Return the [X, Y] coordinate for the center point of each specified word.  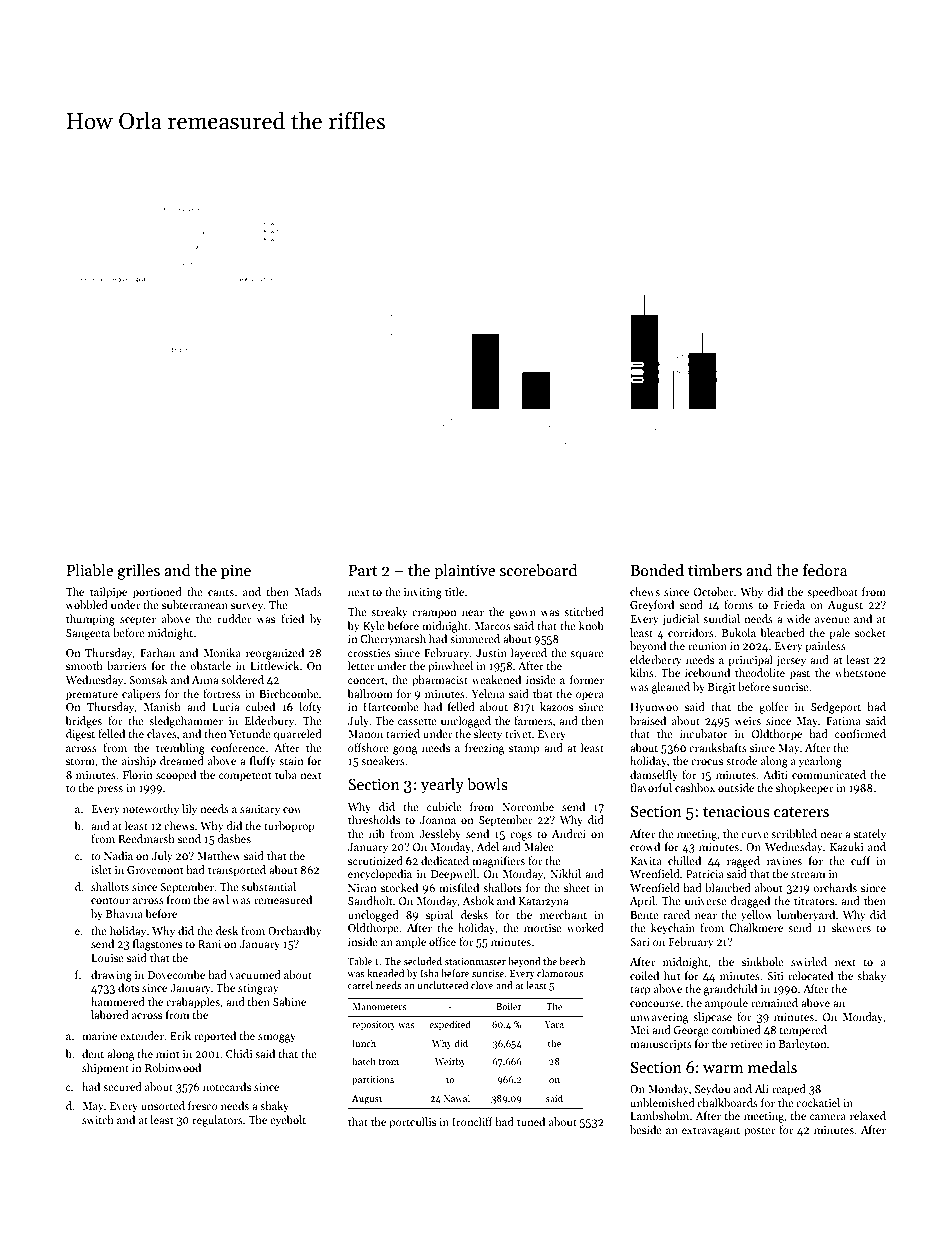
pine [236, 572]
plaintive [464, 572]
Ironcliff [472, 1121]
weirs [747, 721]
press [110, 790]
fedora [825, 570]
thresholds [374, 819]
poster [759, 1132]
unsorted [163, 1105]
